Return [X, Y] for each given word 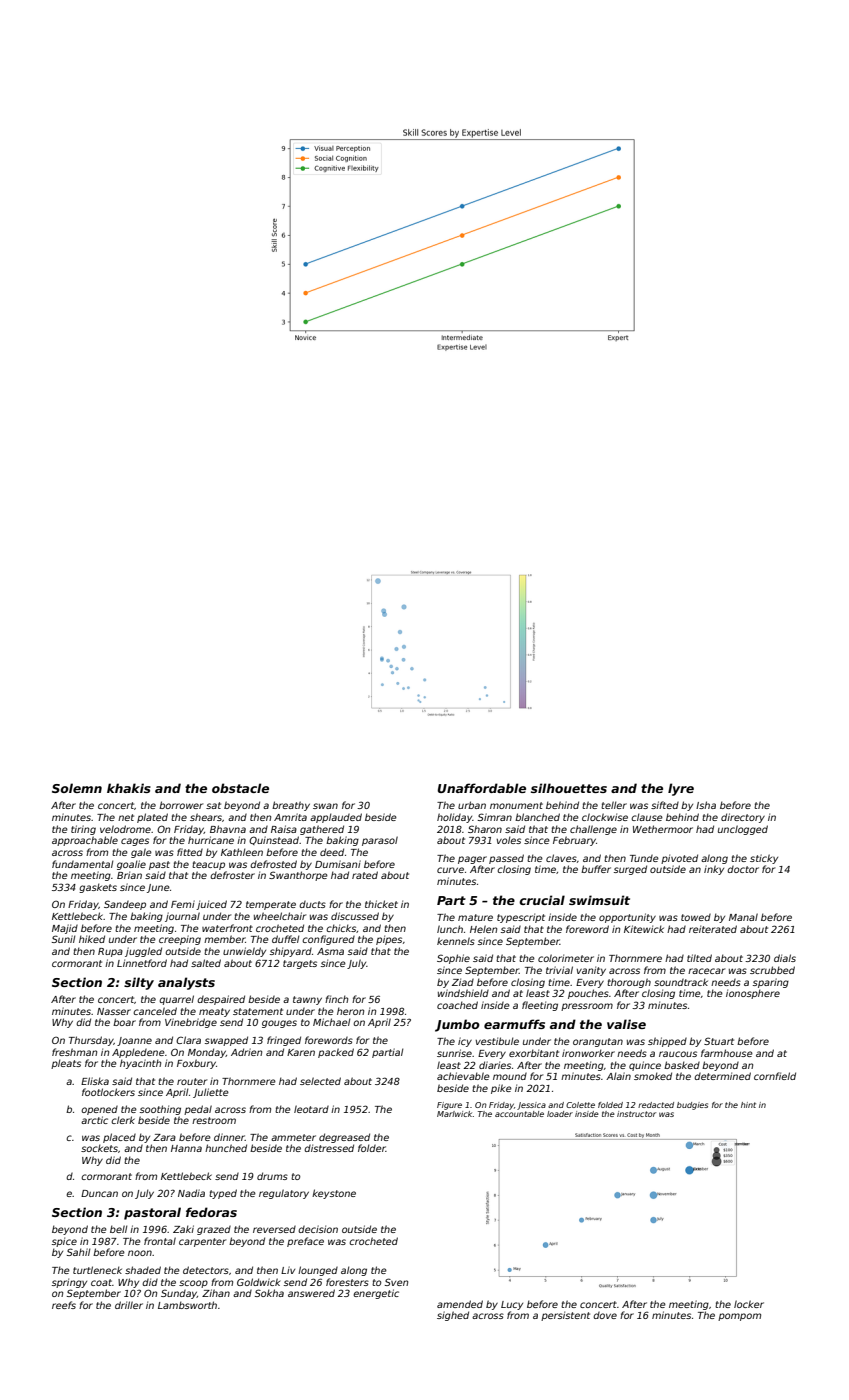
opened [99, 1110]
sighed [453, 1316]
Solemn [77, 788]
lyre [681, 789]
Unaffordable [481, 788]
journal [182, 917]
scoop [193, 1284]
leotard [311, 1109]
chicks [341, 928]
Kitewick [644, 929]
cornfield [775, 1076]
